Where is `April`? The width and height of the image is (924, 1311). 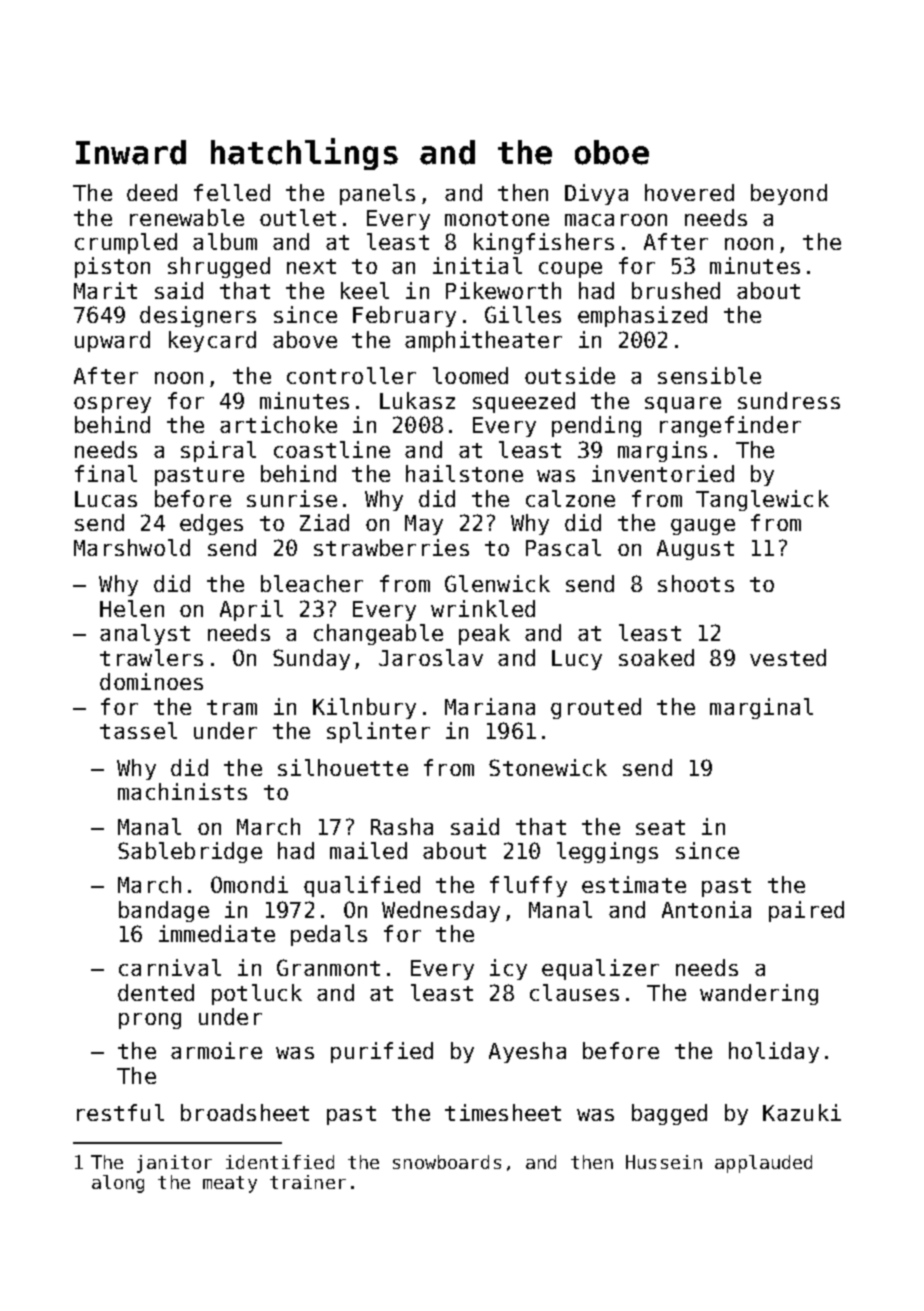 April is located at coordinates (251, 610).
